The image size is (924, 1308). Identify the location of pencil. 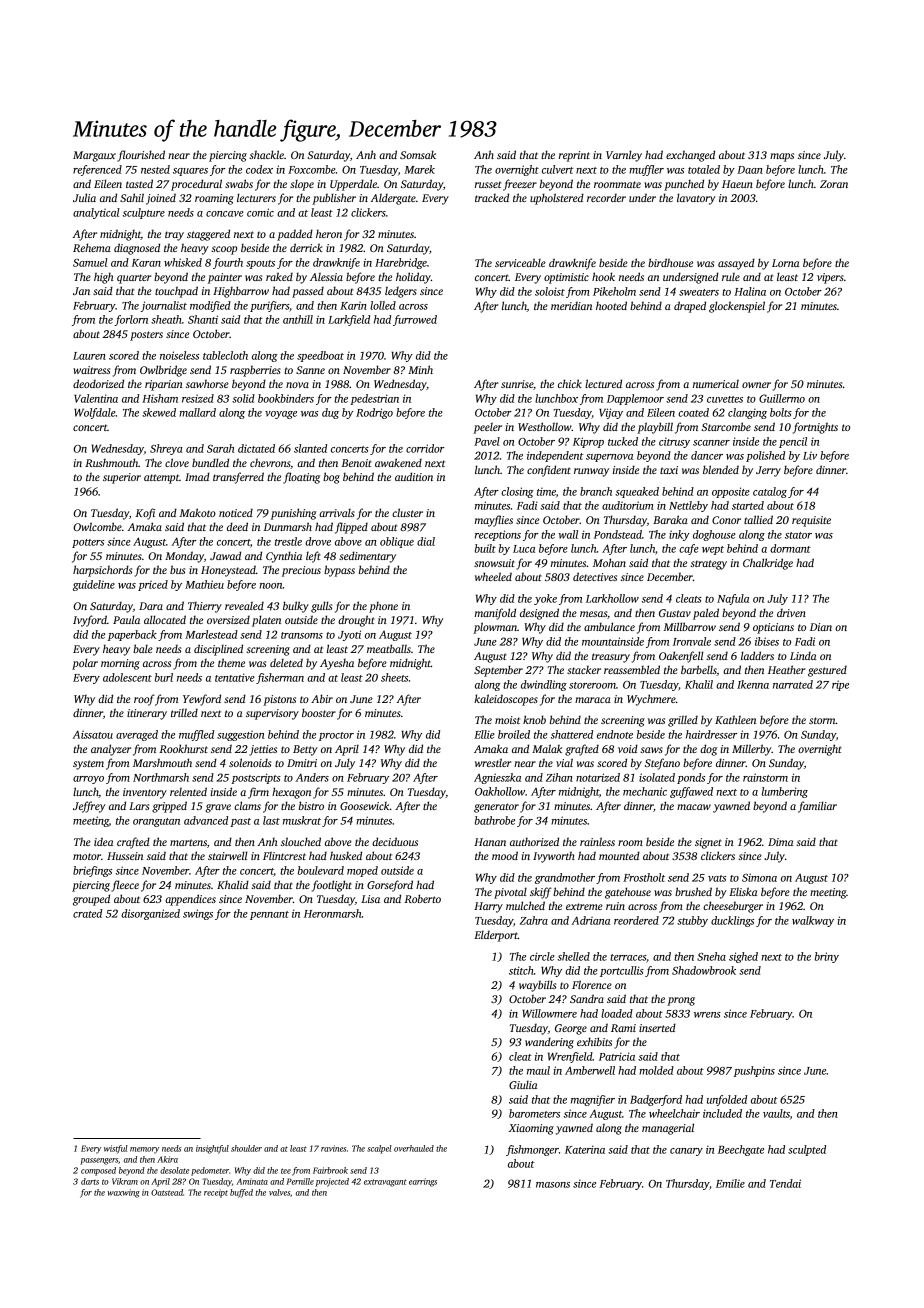
(793, 442).
